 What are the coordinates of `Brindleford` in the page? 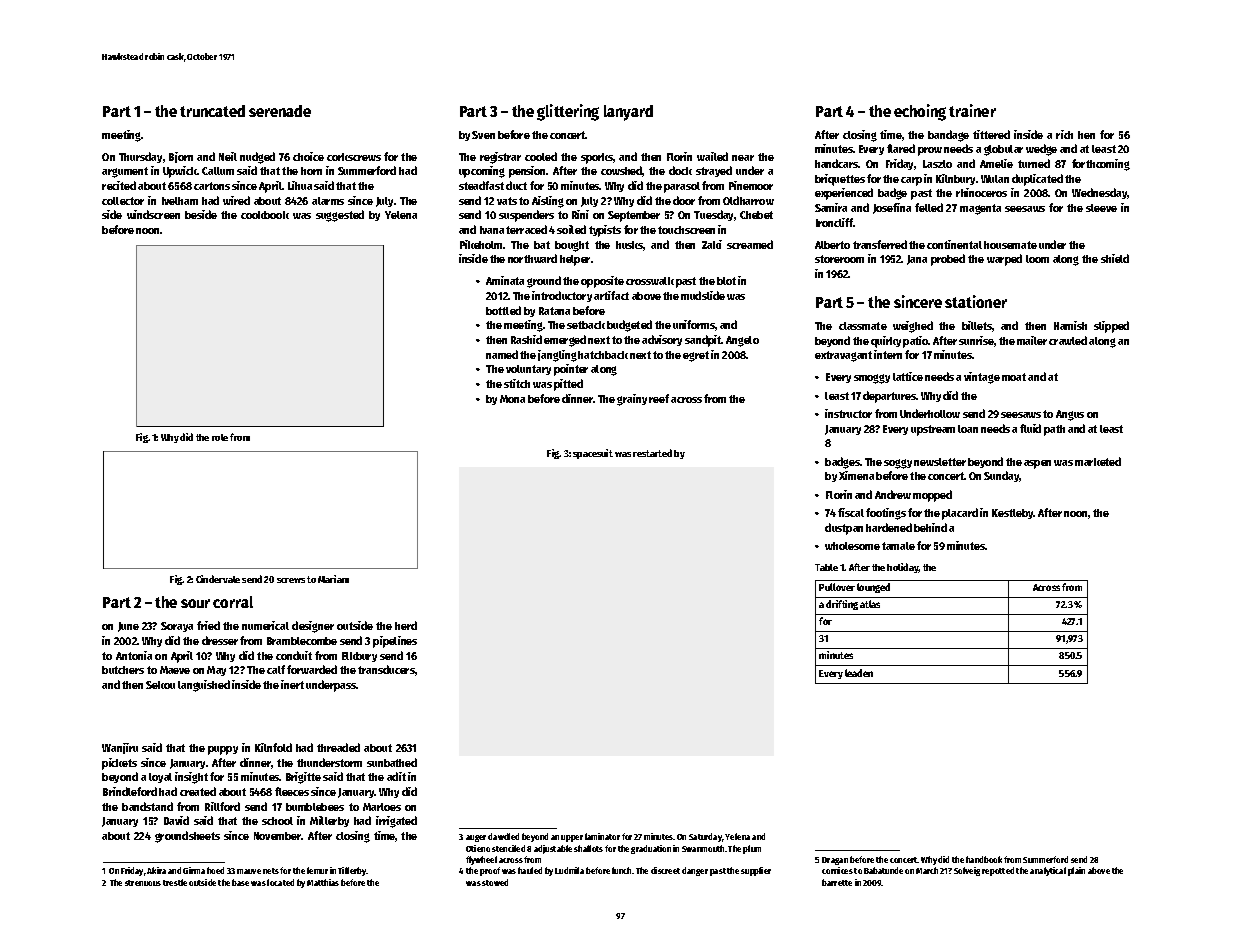 It's located at (130, 791).
